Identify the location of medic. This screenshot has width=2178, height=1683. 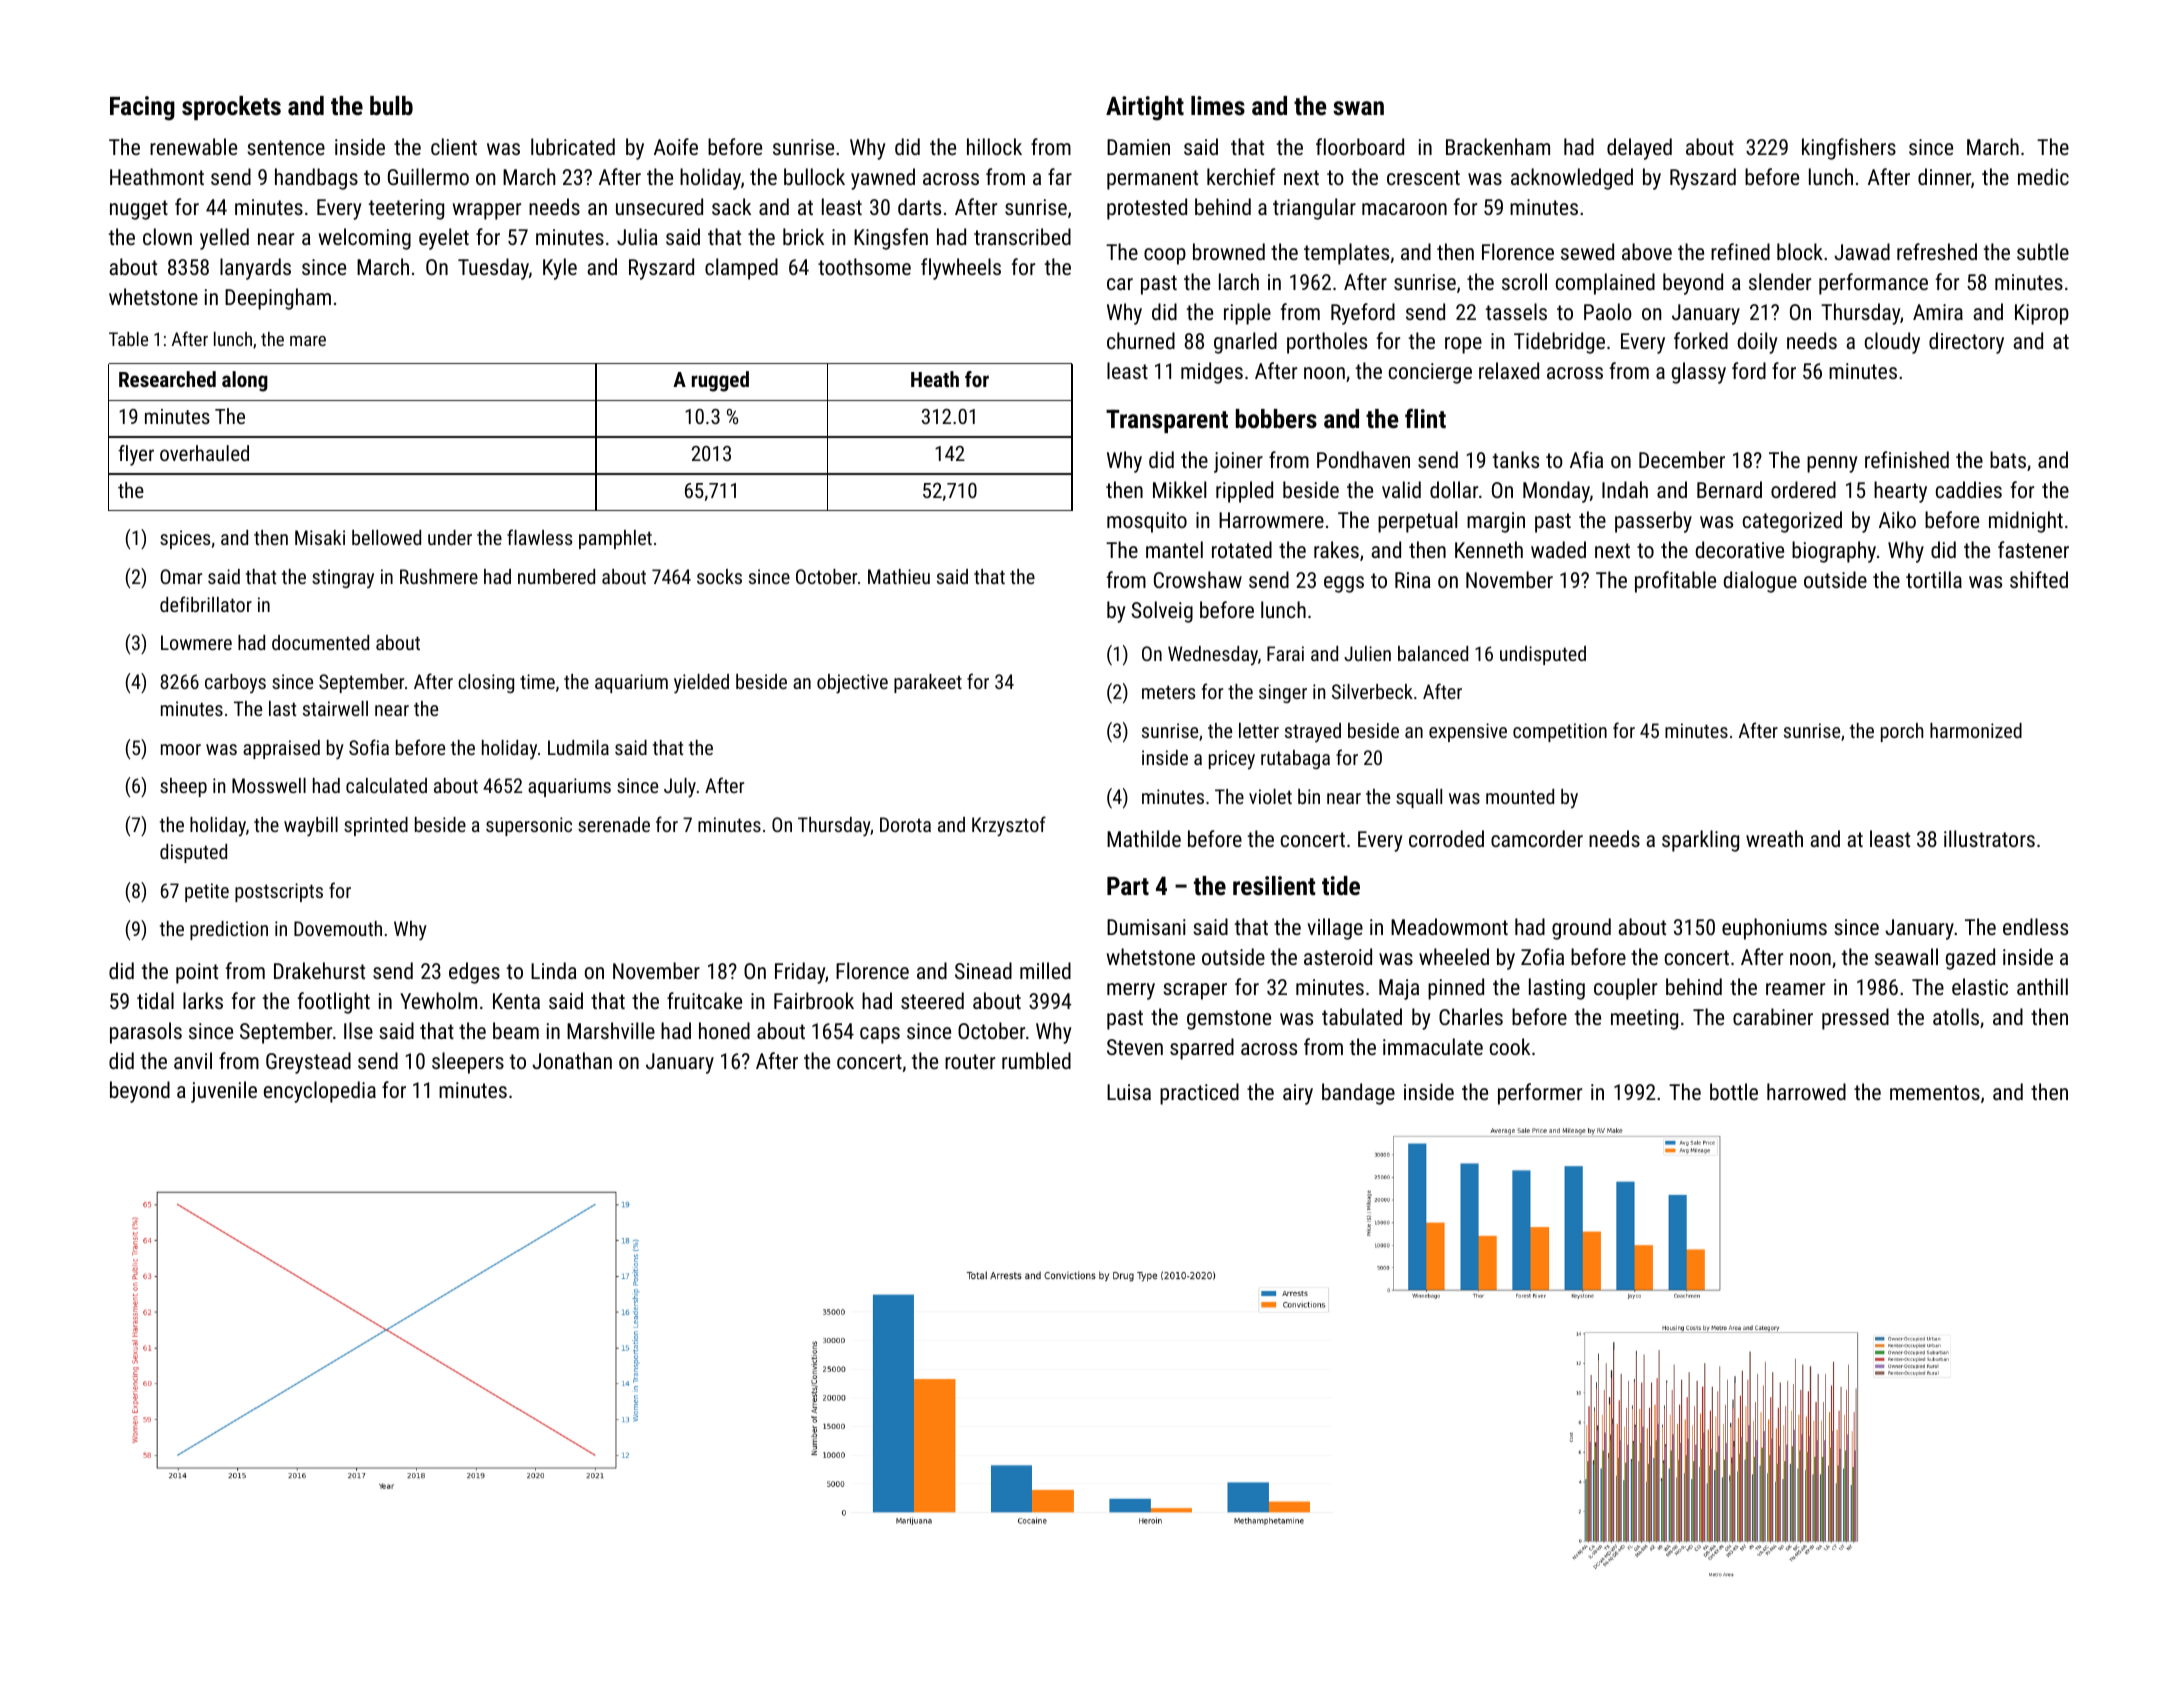
(2043, 176).
